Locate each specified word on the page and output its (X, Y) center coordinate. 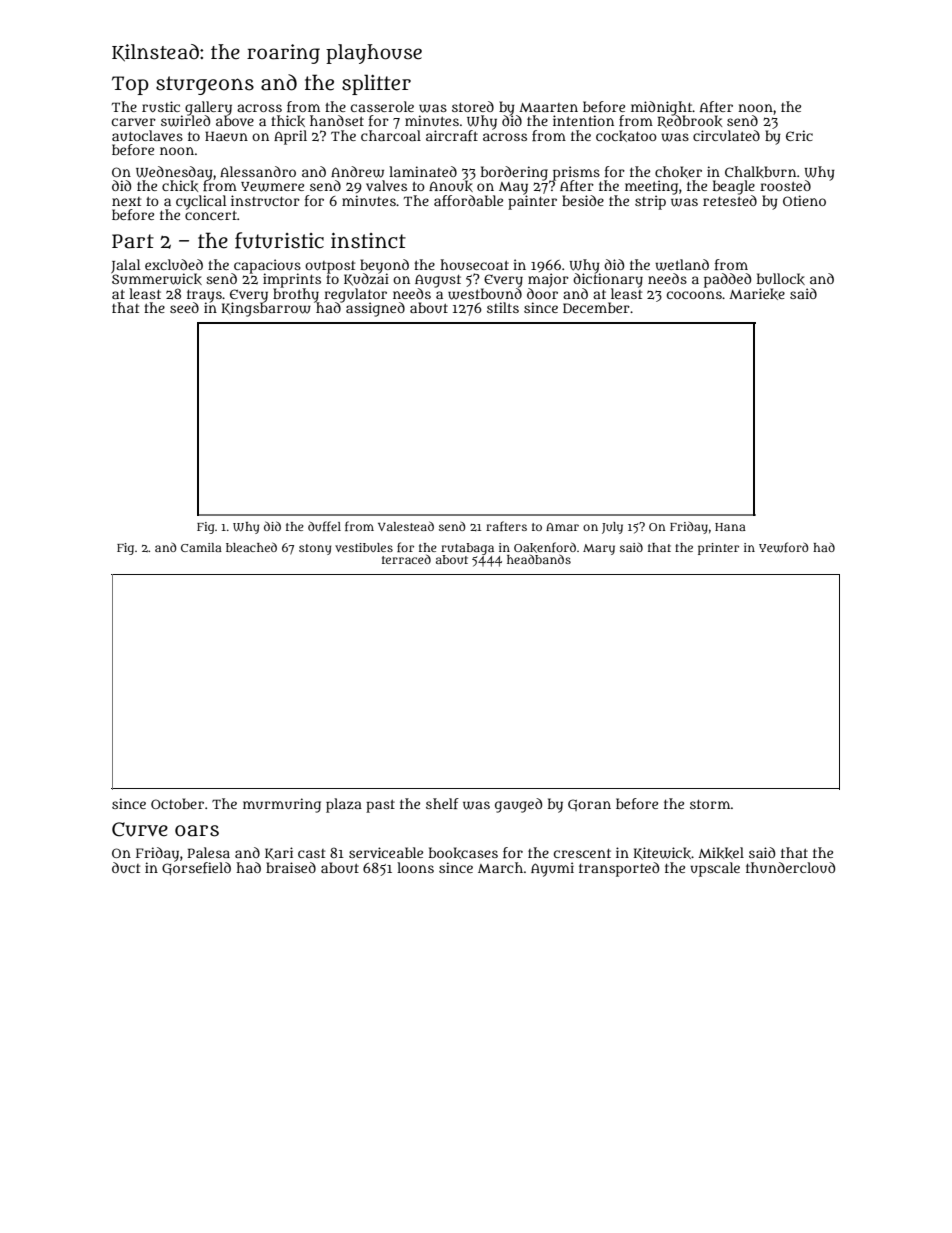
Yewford (784, 547)
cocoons (694, 295)
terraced (406, 559)
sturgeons (205, 85)
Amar (562, 527)
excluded (174, 264)
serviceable (386, 852)
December (596, 307)
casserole (382, 106)
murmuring (282, 805)
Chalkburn (760, 172)
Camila (201, 547)
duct (126, 867)
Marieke (757, 294)
